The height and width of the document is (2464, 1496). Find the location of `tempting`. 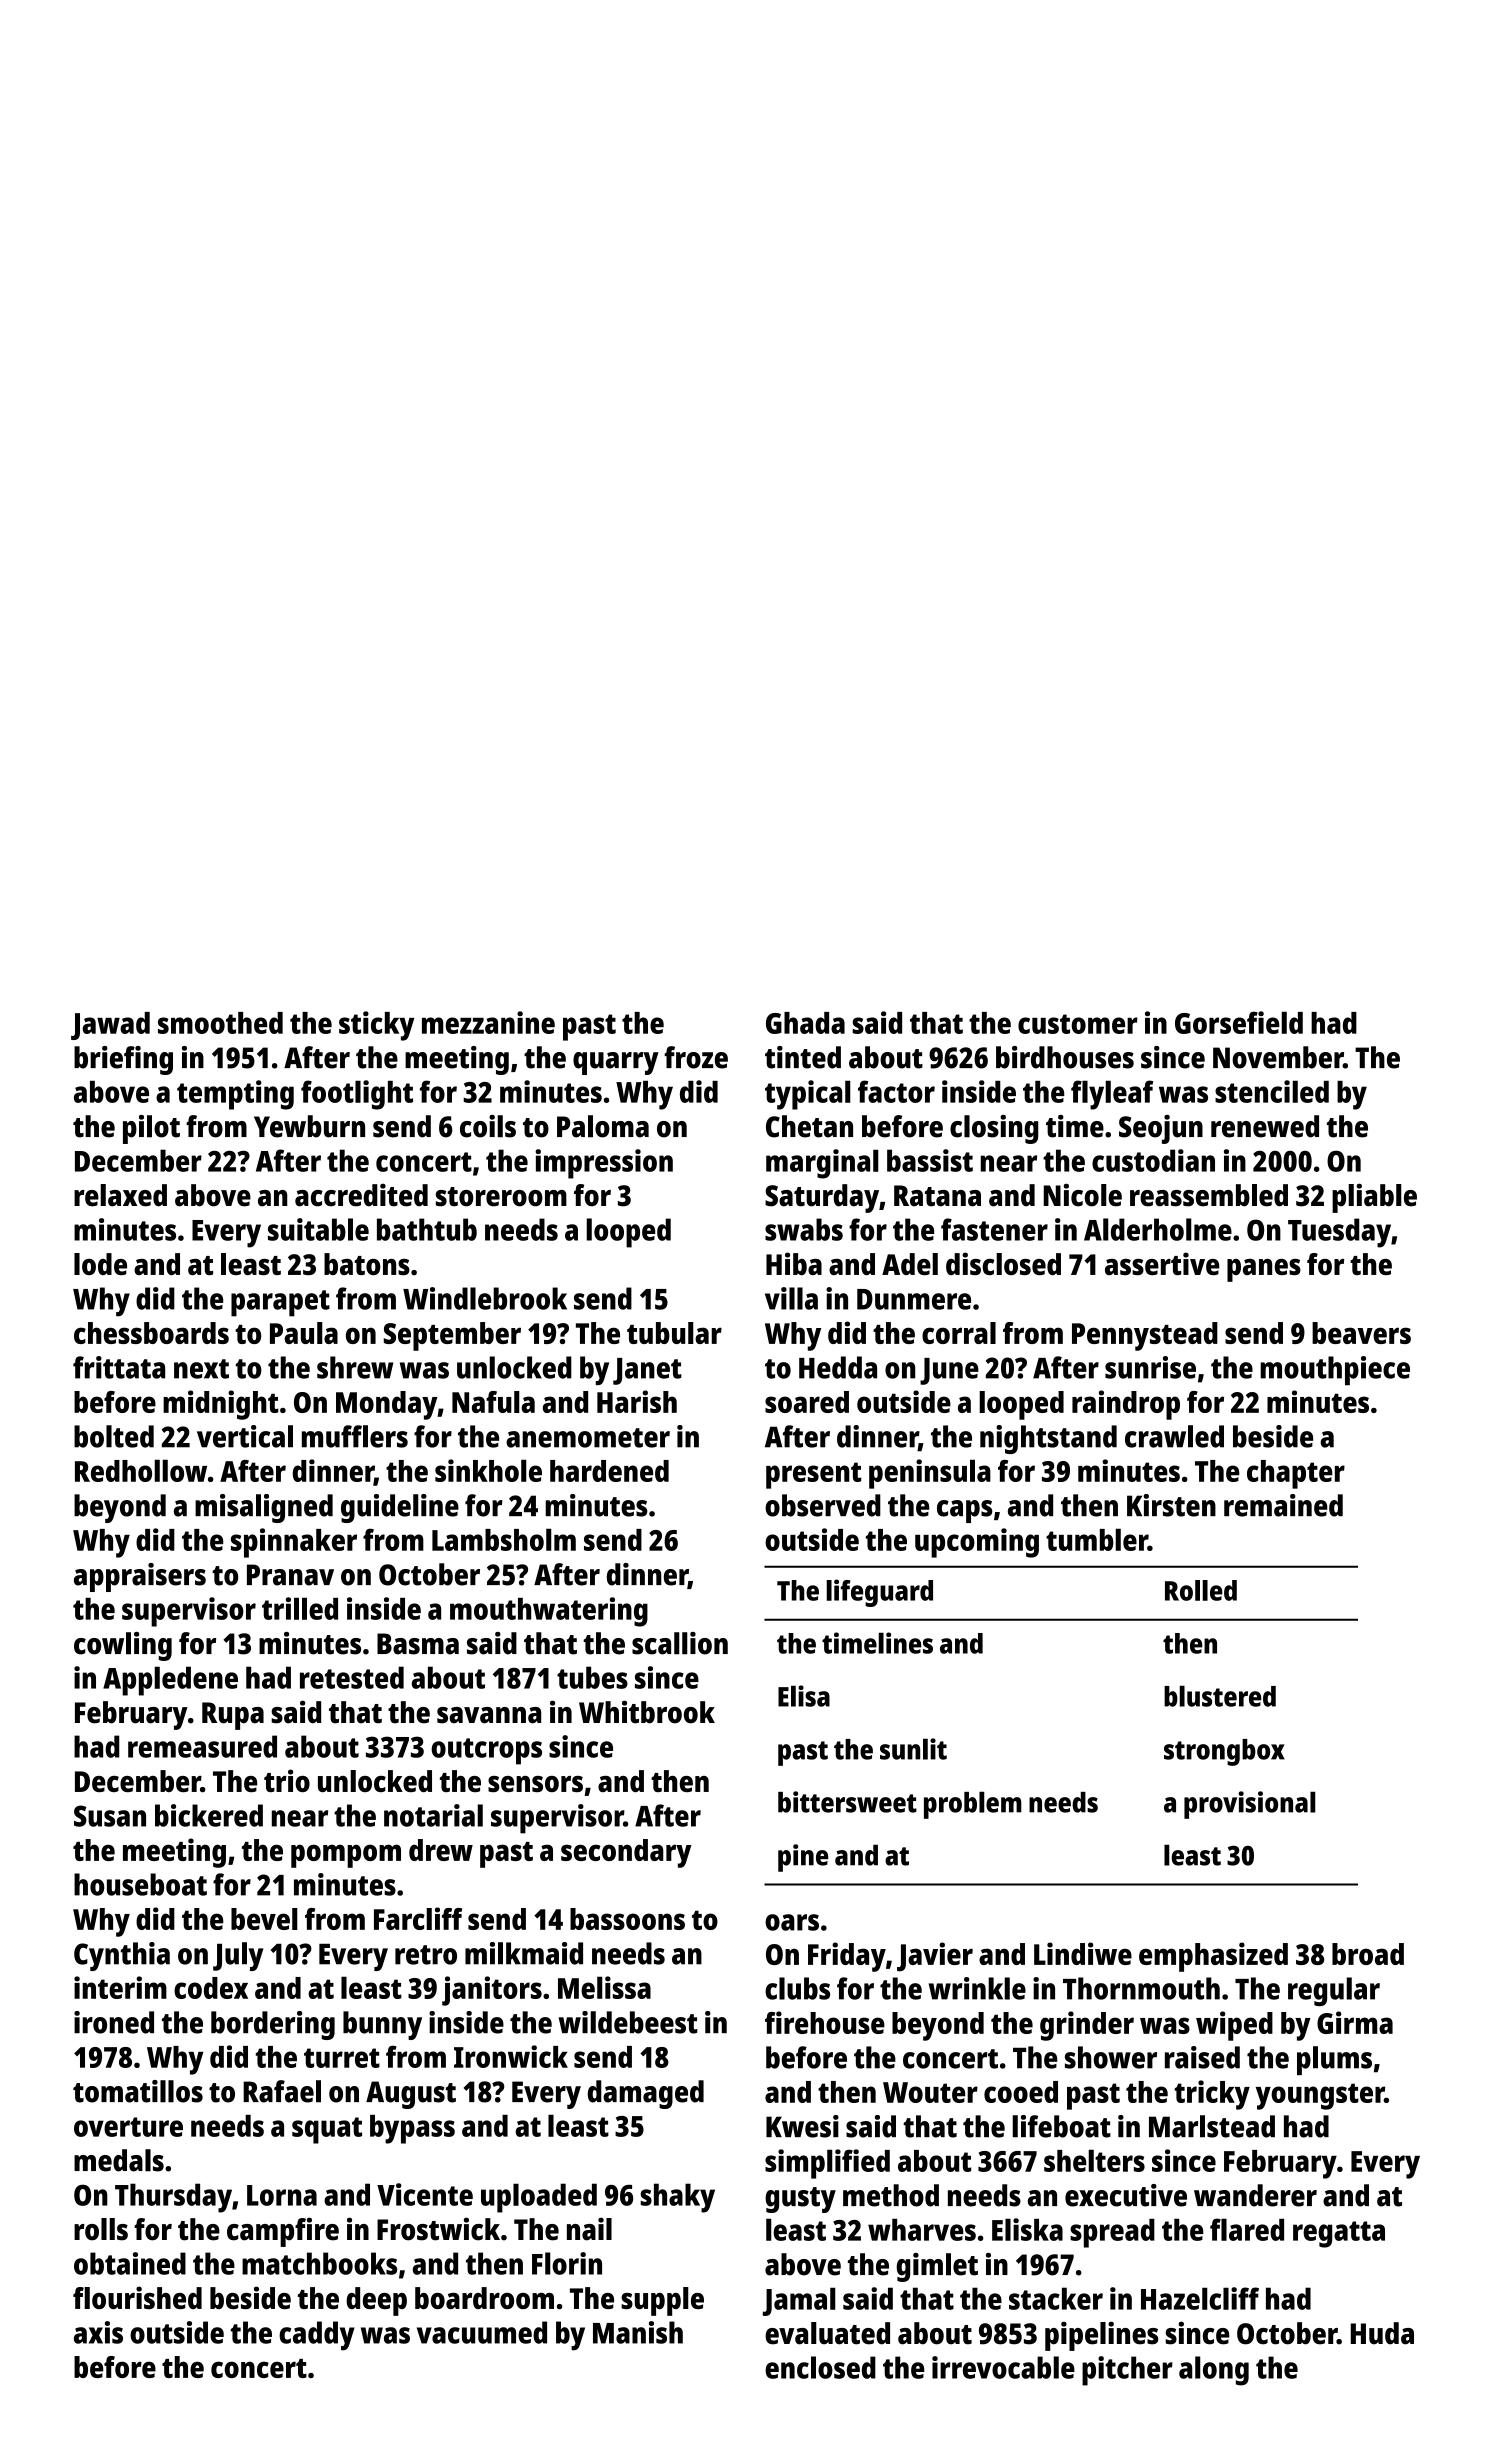

tempting is located at coordinates (235, 1095).
